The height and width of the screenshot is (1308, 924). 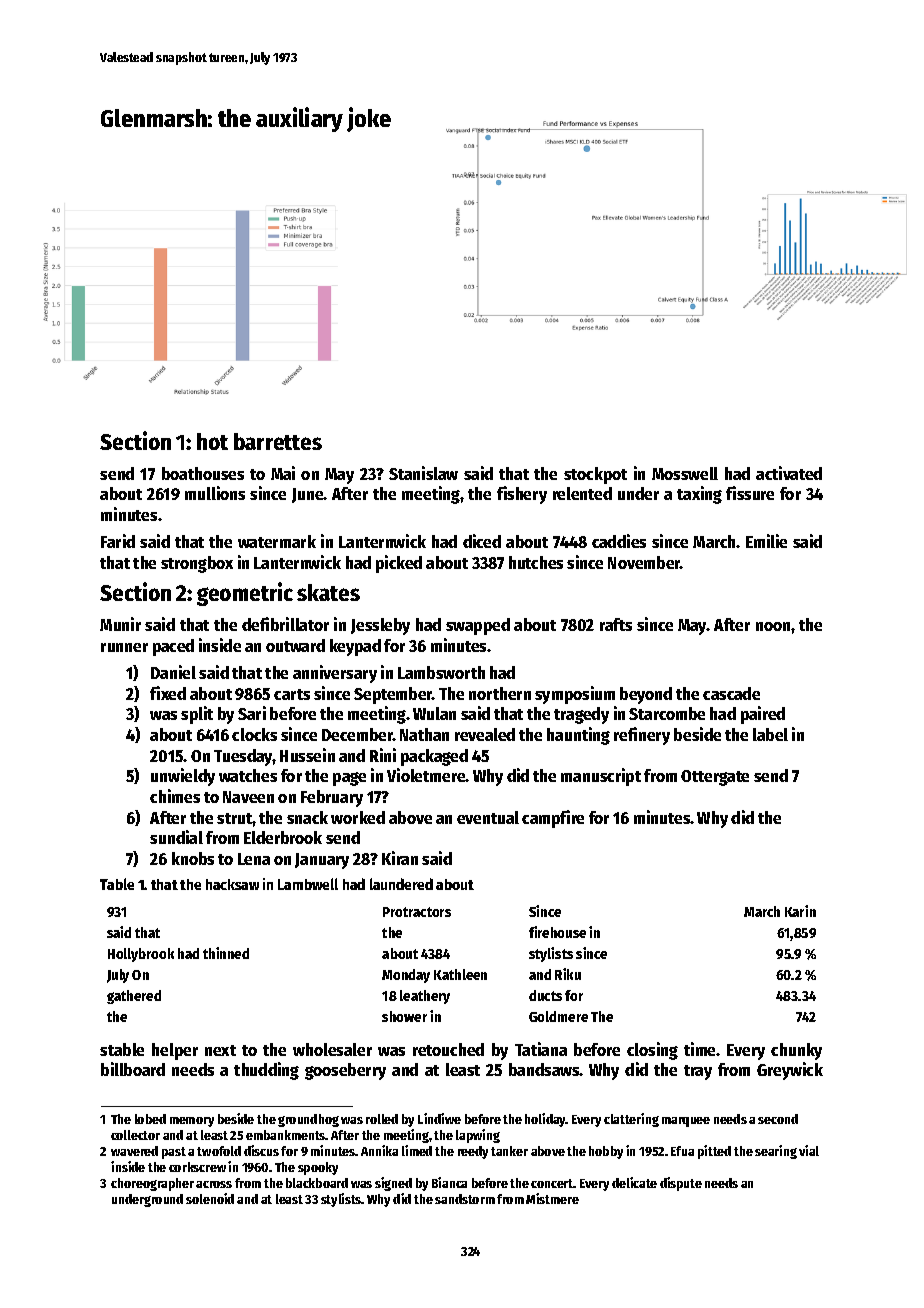 I want to click on limed, so click(x=417, y=1150).
